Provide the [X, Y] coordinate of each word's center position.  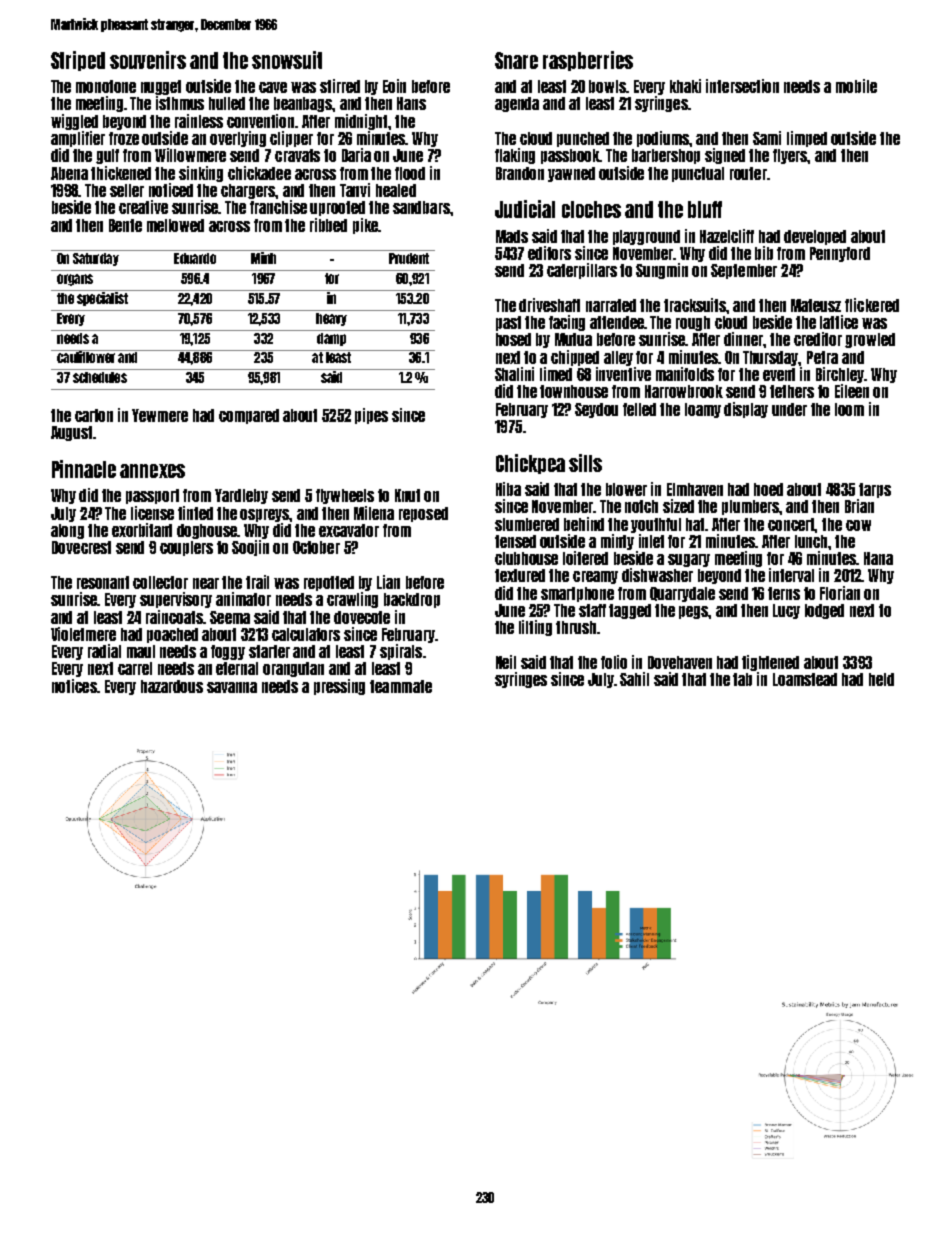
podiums [663, 139]
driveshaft [549, 305]
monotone [106, 86]
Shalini [514, 374]
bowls [607, 86]
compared [249, 416]
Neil [506, 662]
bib [764, 253]
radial [104, 651]
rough [693, 323]
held [881, 679]
